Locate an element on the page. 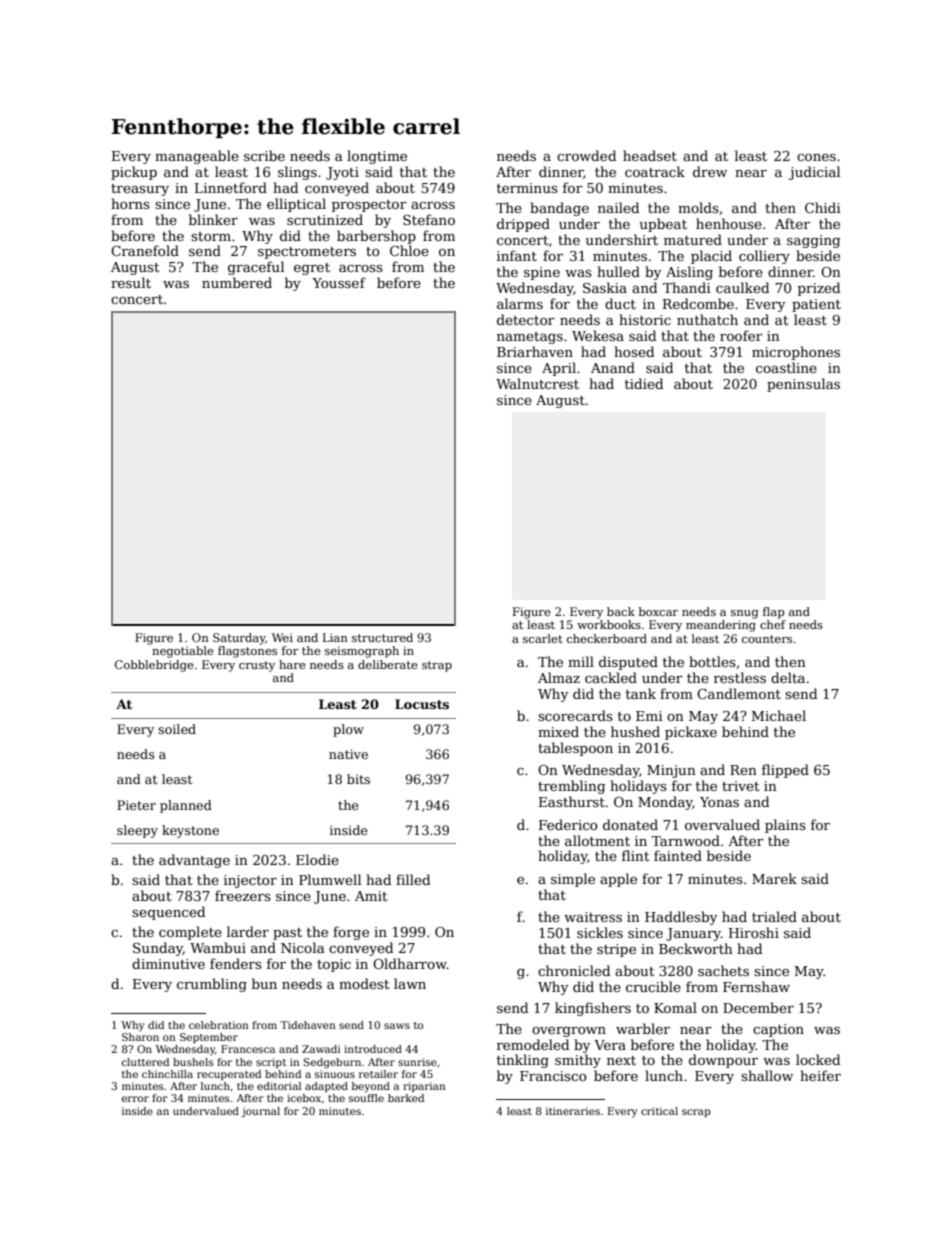 Image resolution: width=952 pixels, height=1233 pixels. flap is located at coordinates (773, 613).
